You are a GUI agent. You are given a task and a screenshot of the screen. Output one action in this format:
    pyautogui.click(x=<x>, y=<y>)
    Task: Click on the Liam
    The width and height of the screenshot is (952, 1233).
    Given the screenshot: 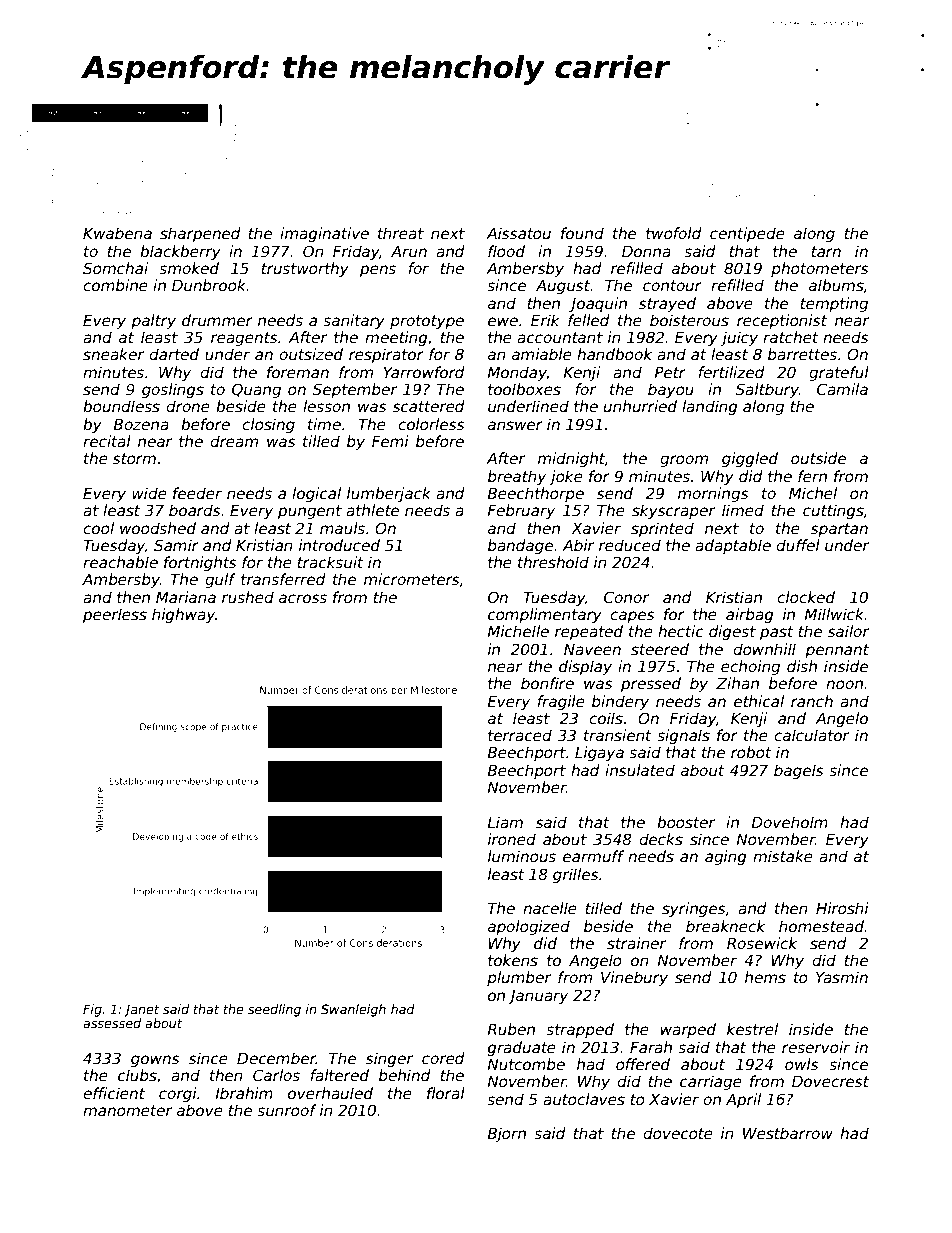 What is the action you would take?
    pyautogui.click(x=505, y=822)
